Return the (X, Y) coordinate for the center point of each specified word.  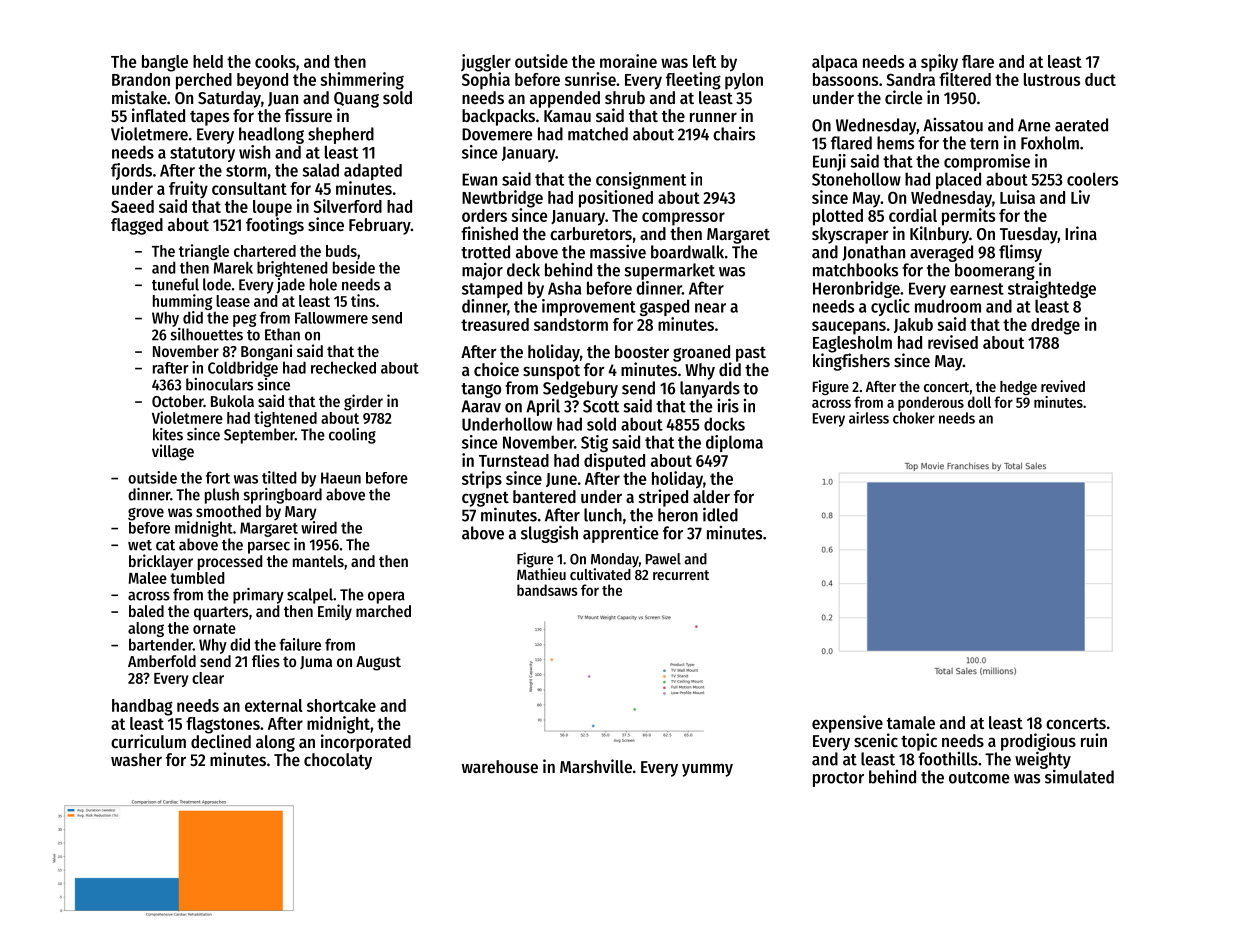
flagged (137, 226)
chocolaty (338, 761)
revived (1063, 386)
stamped (492, 289)
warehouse (500, 766)
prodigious (1038, 742)
